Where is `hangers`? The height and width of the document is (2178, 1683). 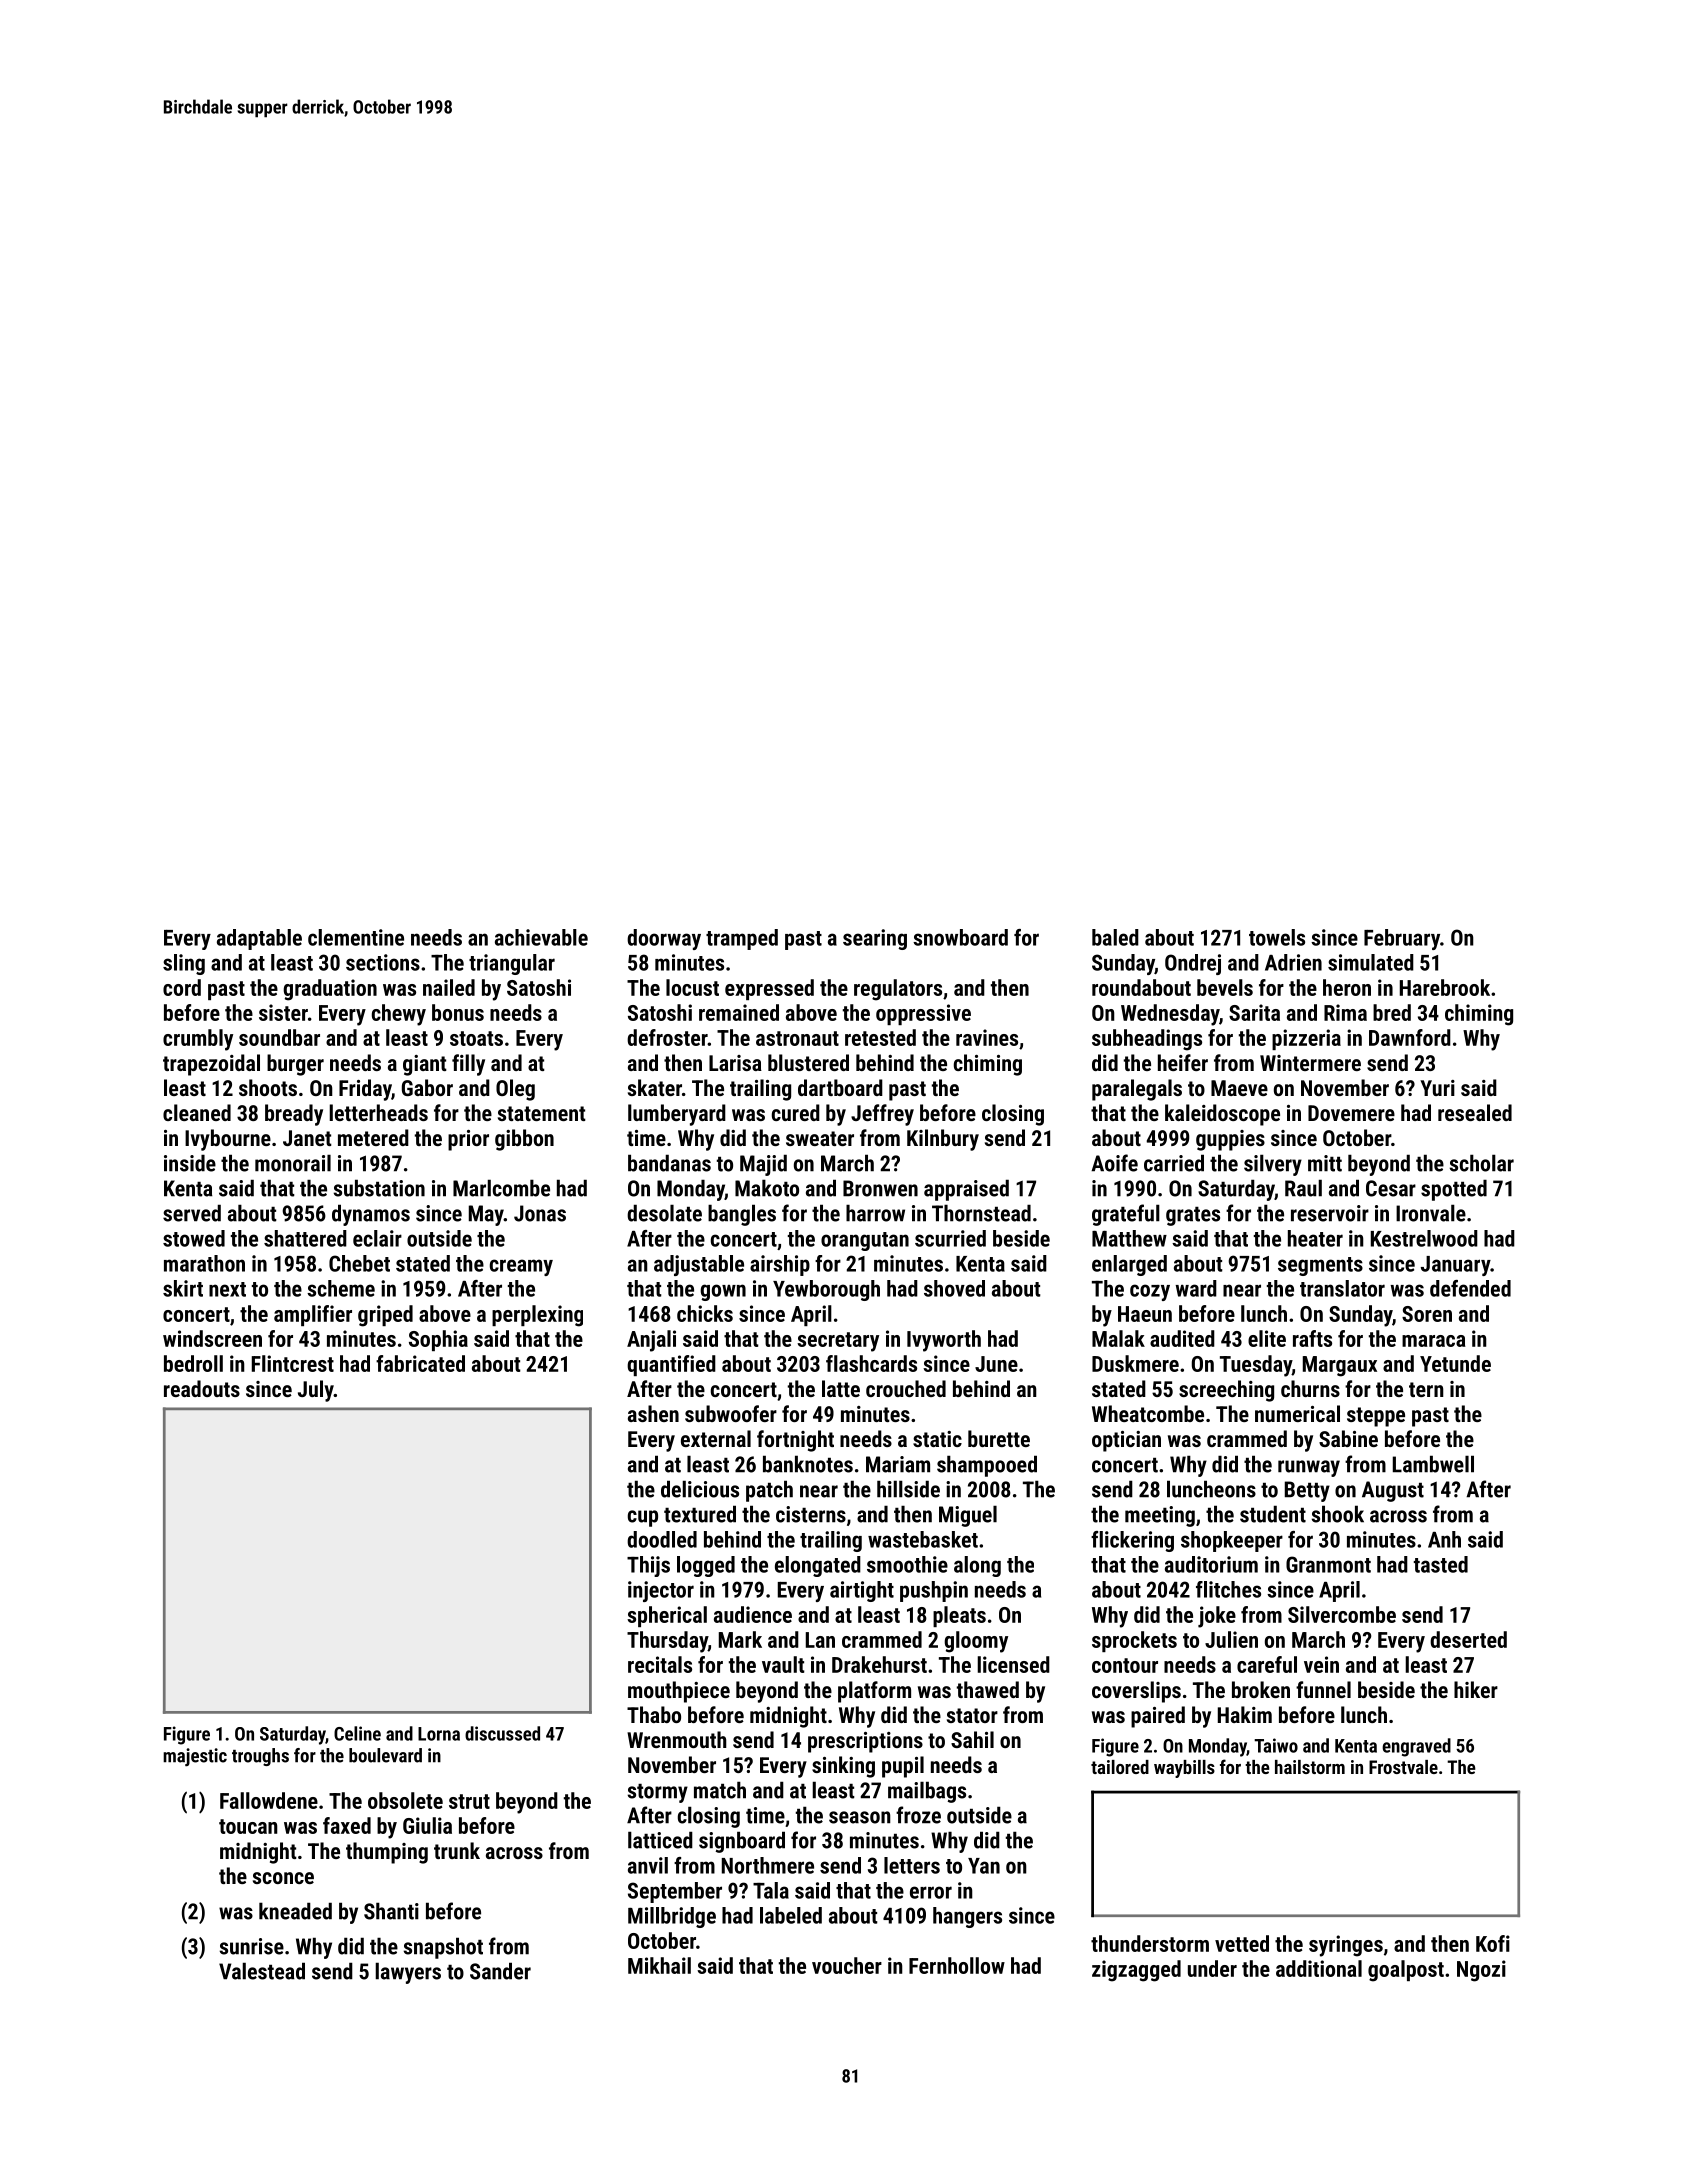
hangers is located at coordinates (967, 1917).
